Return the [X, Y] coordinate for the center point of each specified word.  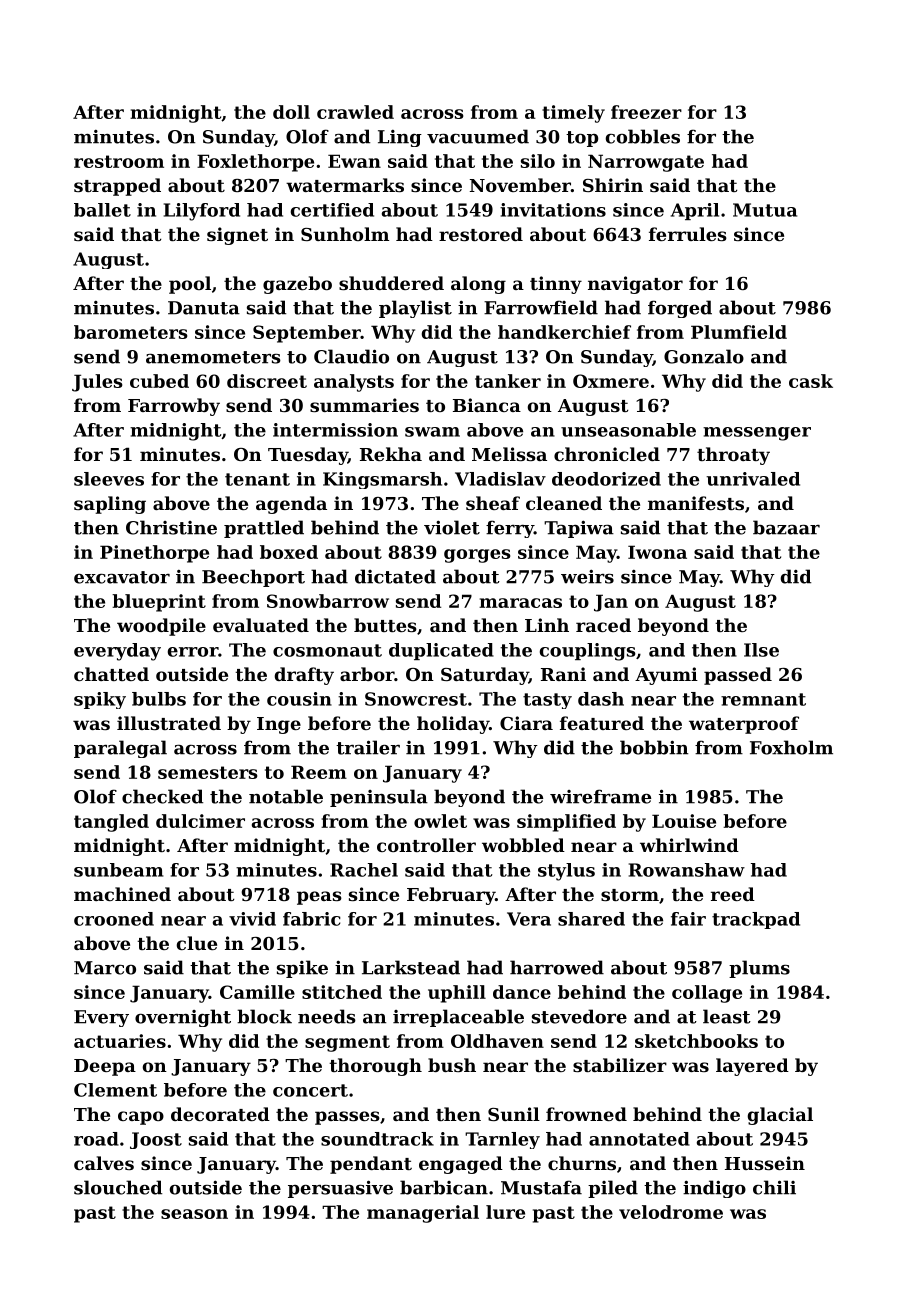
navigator [635, 285]
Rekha [391, 454]
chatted [111, 674]
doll [291, 112]
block [264, 1016]
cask [811, 381]
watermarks [345, 185]
